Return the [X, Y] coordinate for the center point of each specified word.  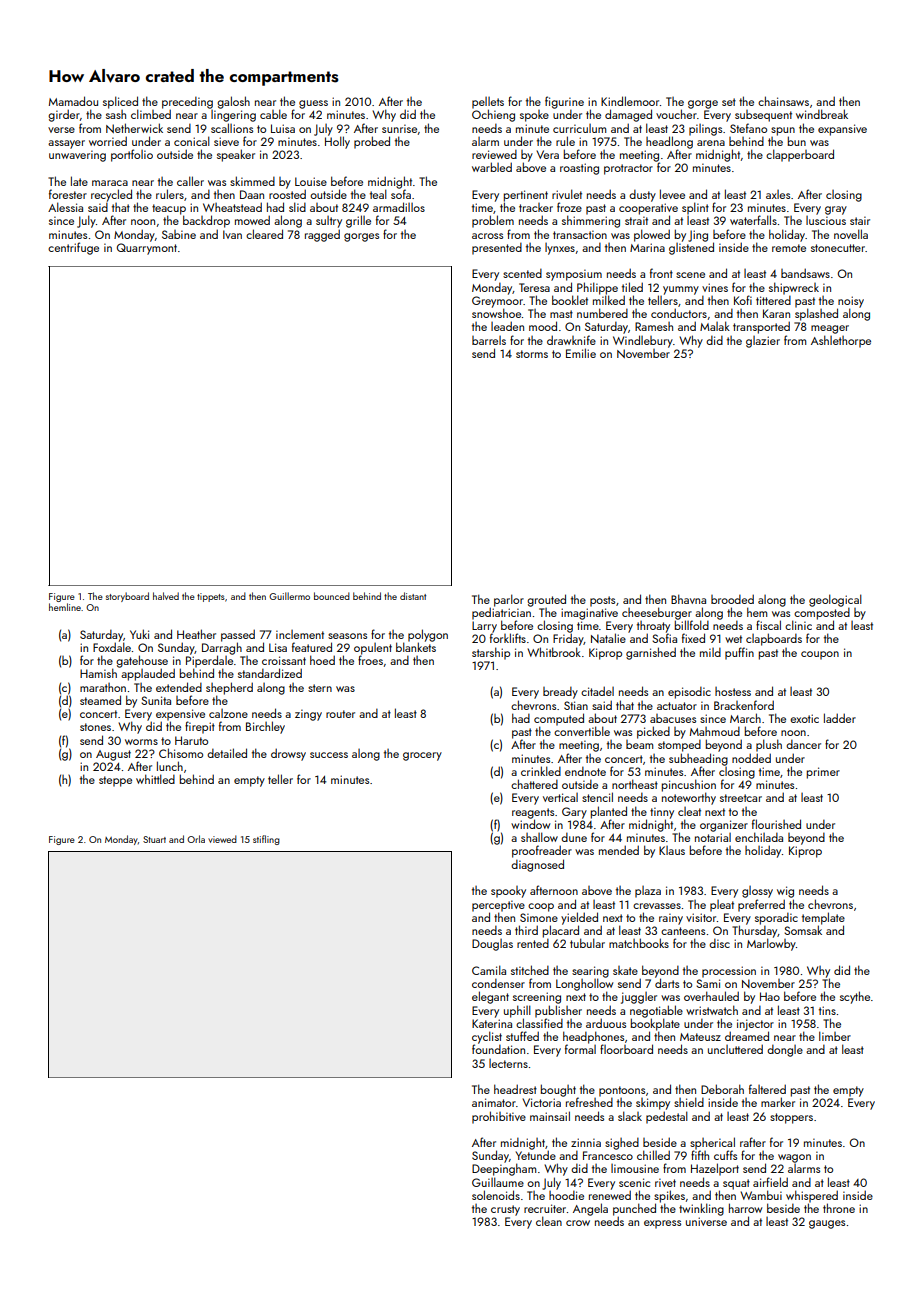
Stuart [154, 839]
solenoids [496, 1195]
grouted [546, 600]
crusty [505, 1210]
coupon [820, 655]
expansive [842, 130]
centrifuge [73, 248]
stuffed [522, 1036]
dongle [785, 1050]
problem [493, 221]
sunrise [399, 128]
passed [238, 635]
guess [313, 104]
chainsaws [783, 101]
